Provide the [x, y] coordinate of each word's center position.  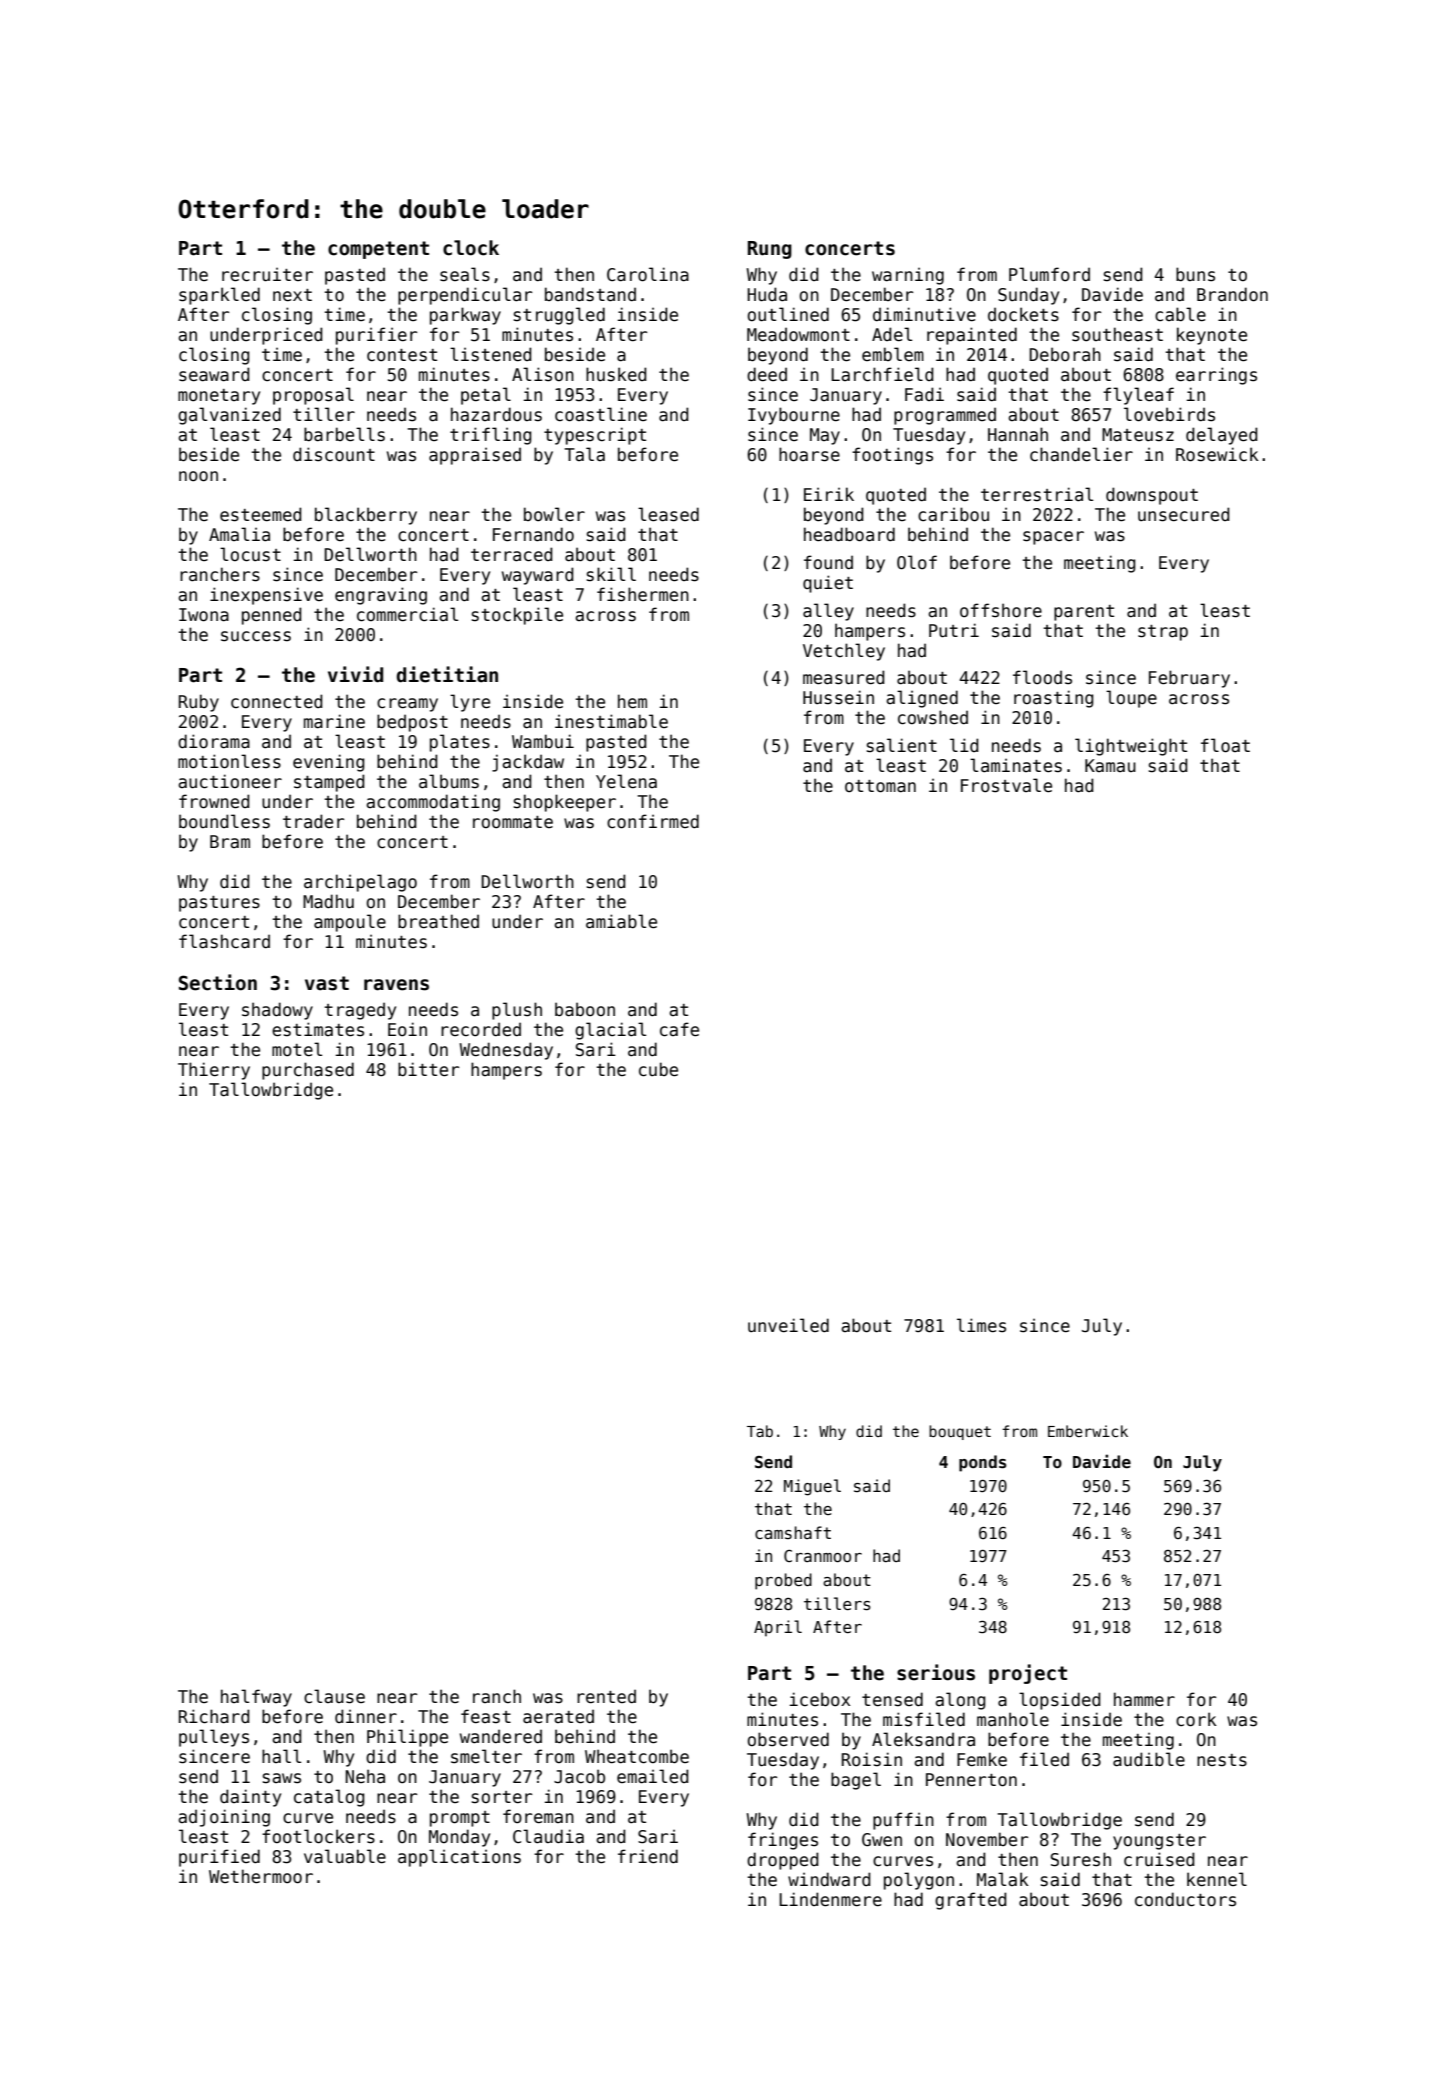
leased [668, 514]
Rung [770, 250]
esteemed [261, 514]
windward [829, 1879]
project [1028, 1674]
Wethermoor [261, 1876]
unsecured [1184, 514]
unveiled [788, 1325]
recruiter [267, 274]
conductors [1185, 1899]
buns [1195, 274]
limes [981, 1325]
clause [334, 1696]
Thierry [214, 1071]
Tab [760, 1431]
